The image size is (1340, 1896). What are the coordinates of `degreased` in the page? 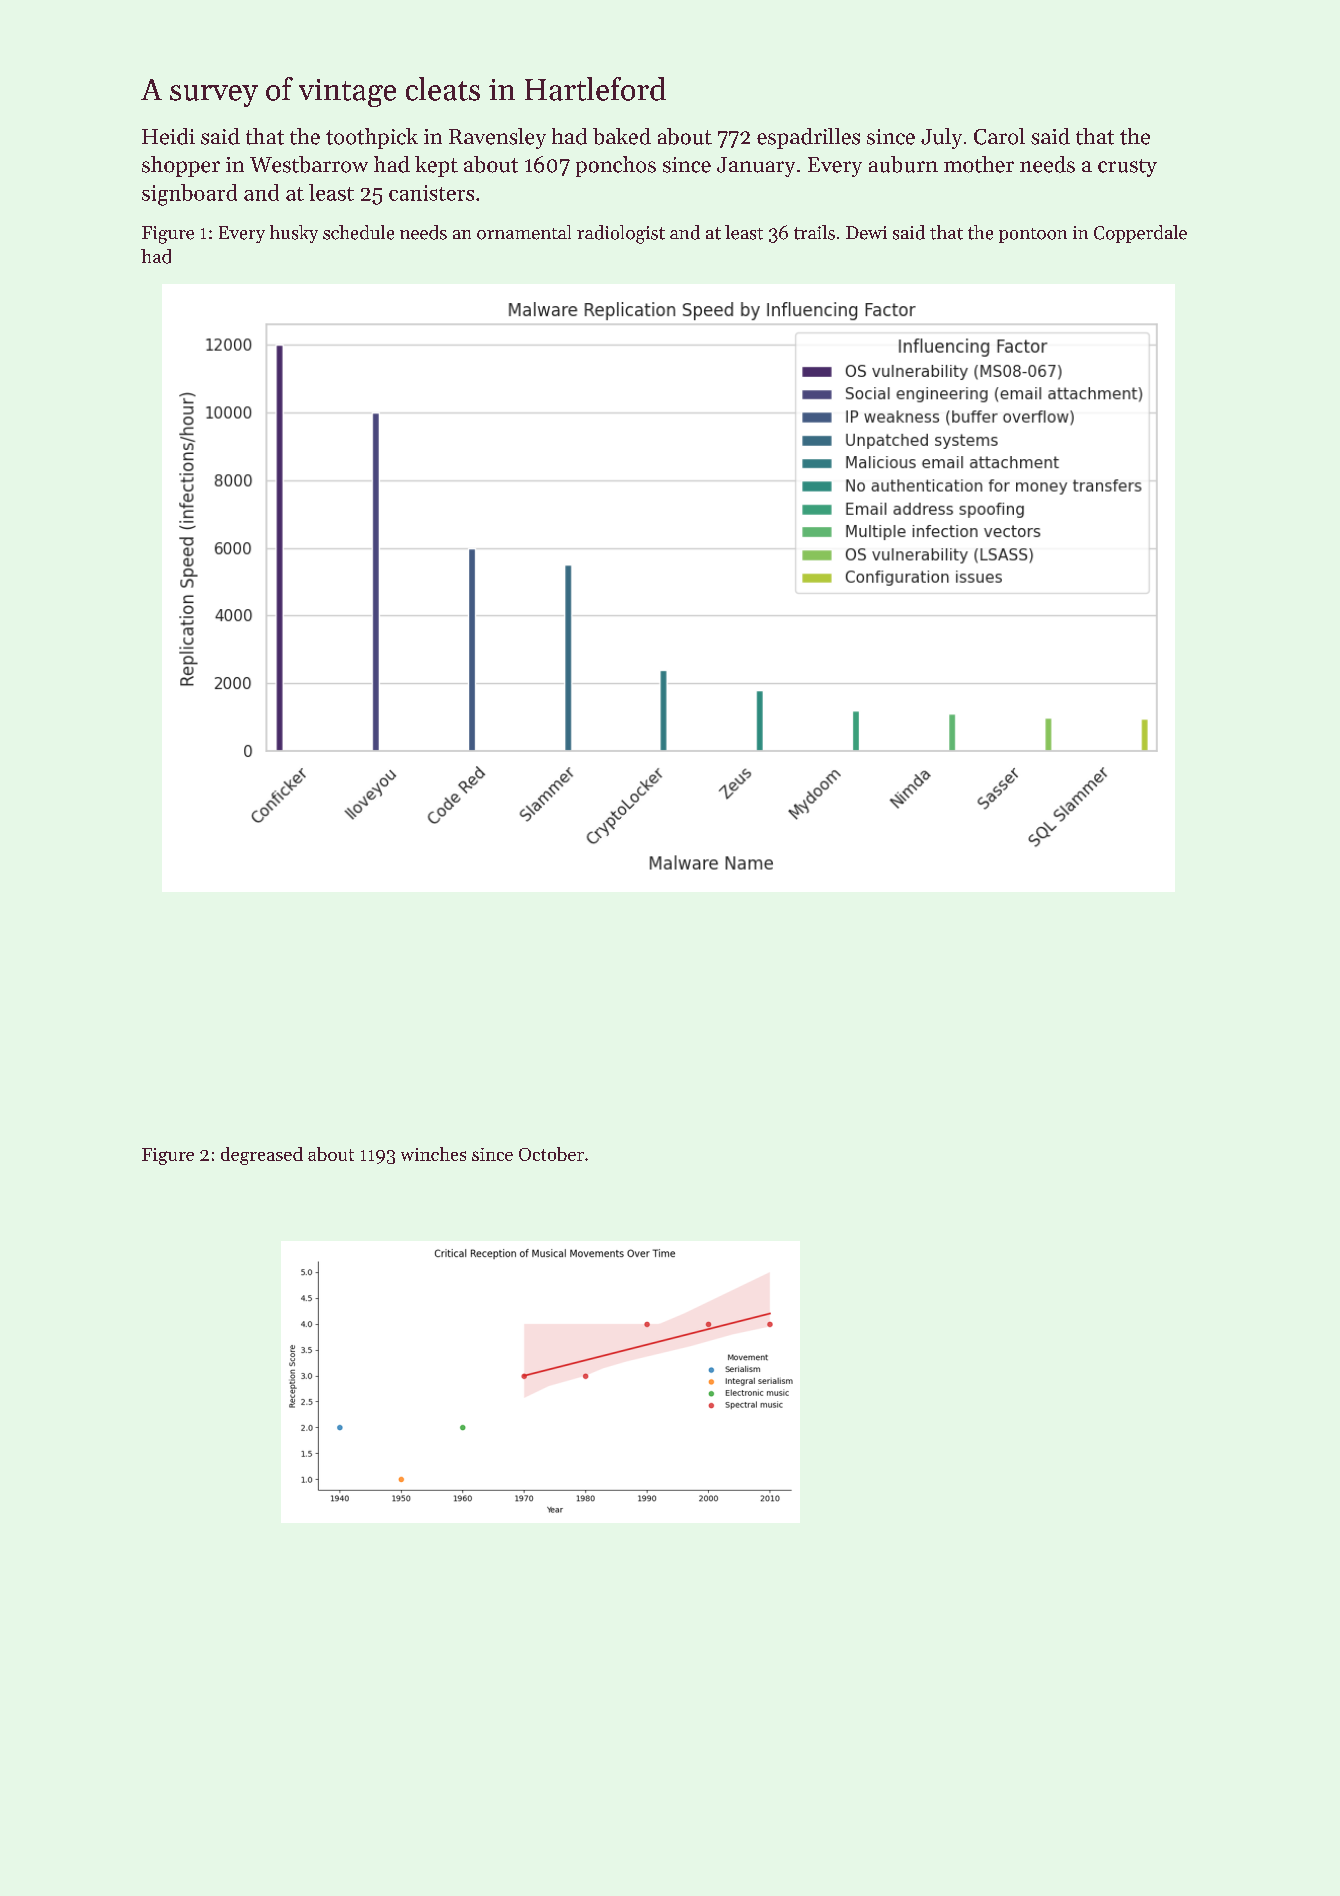 It's located at (262, 1156).
